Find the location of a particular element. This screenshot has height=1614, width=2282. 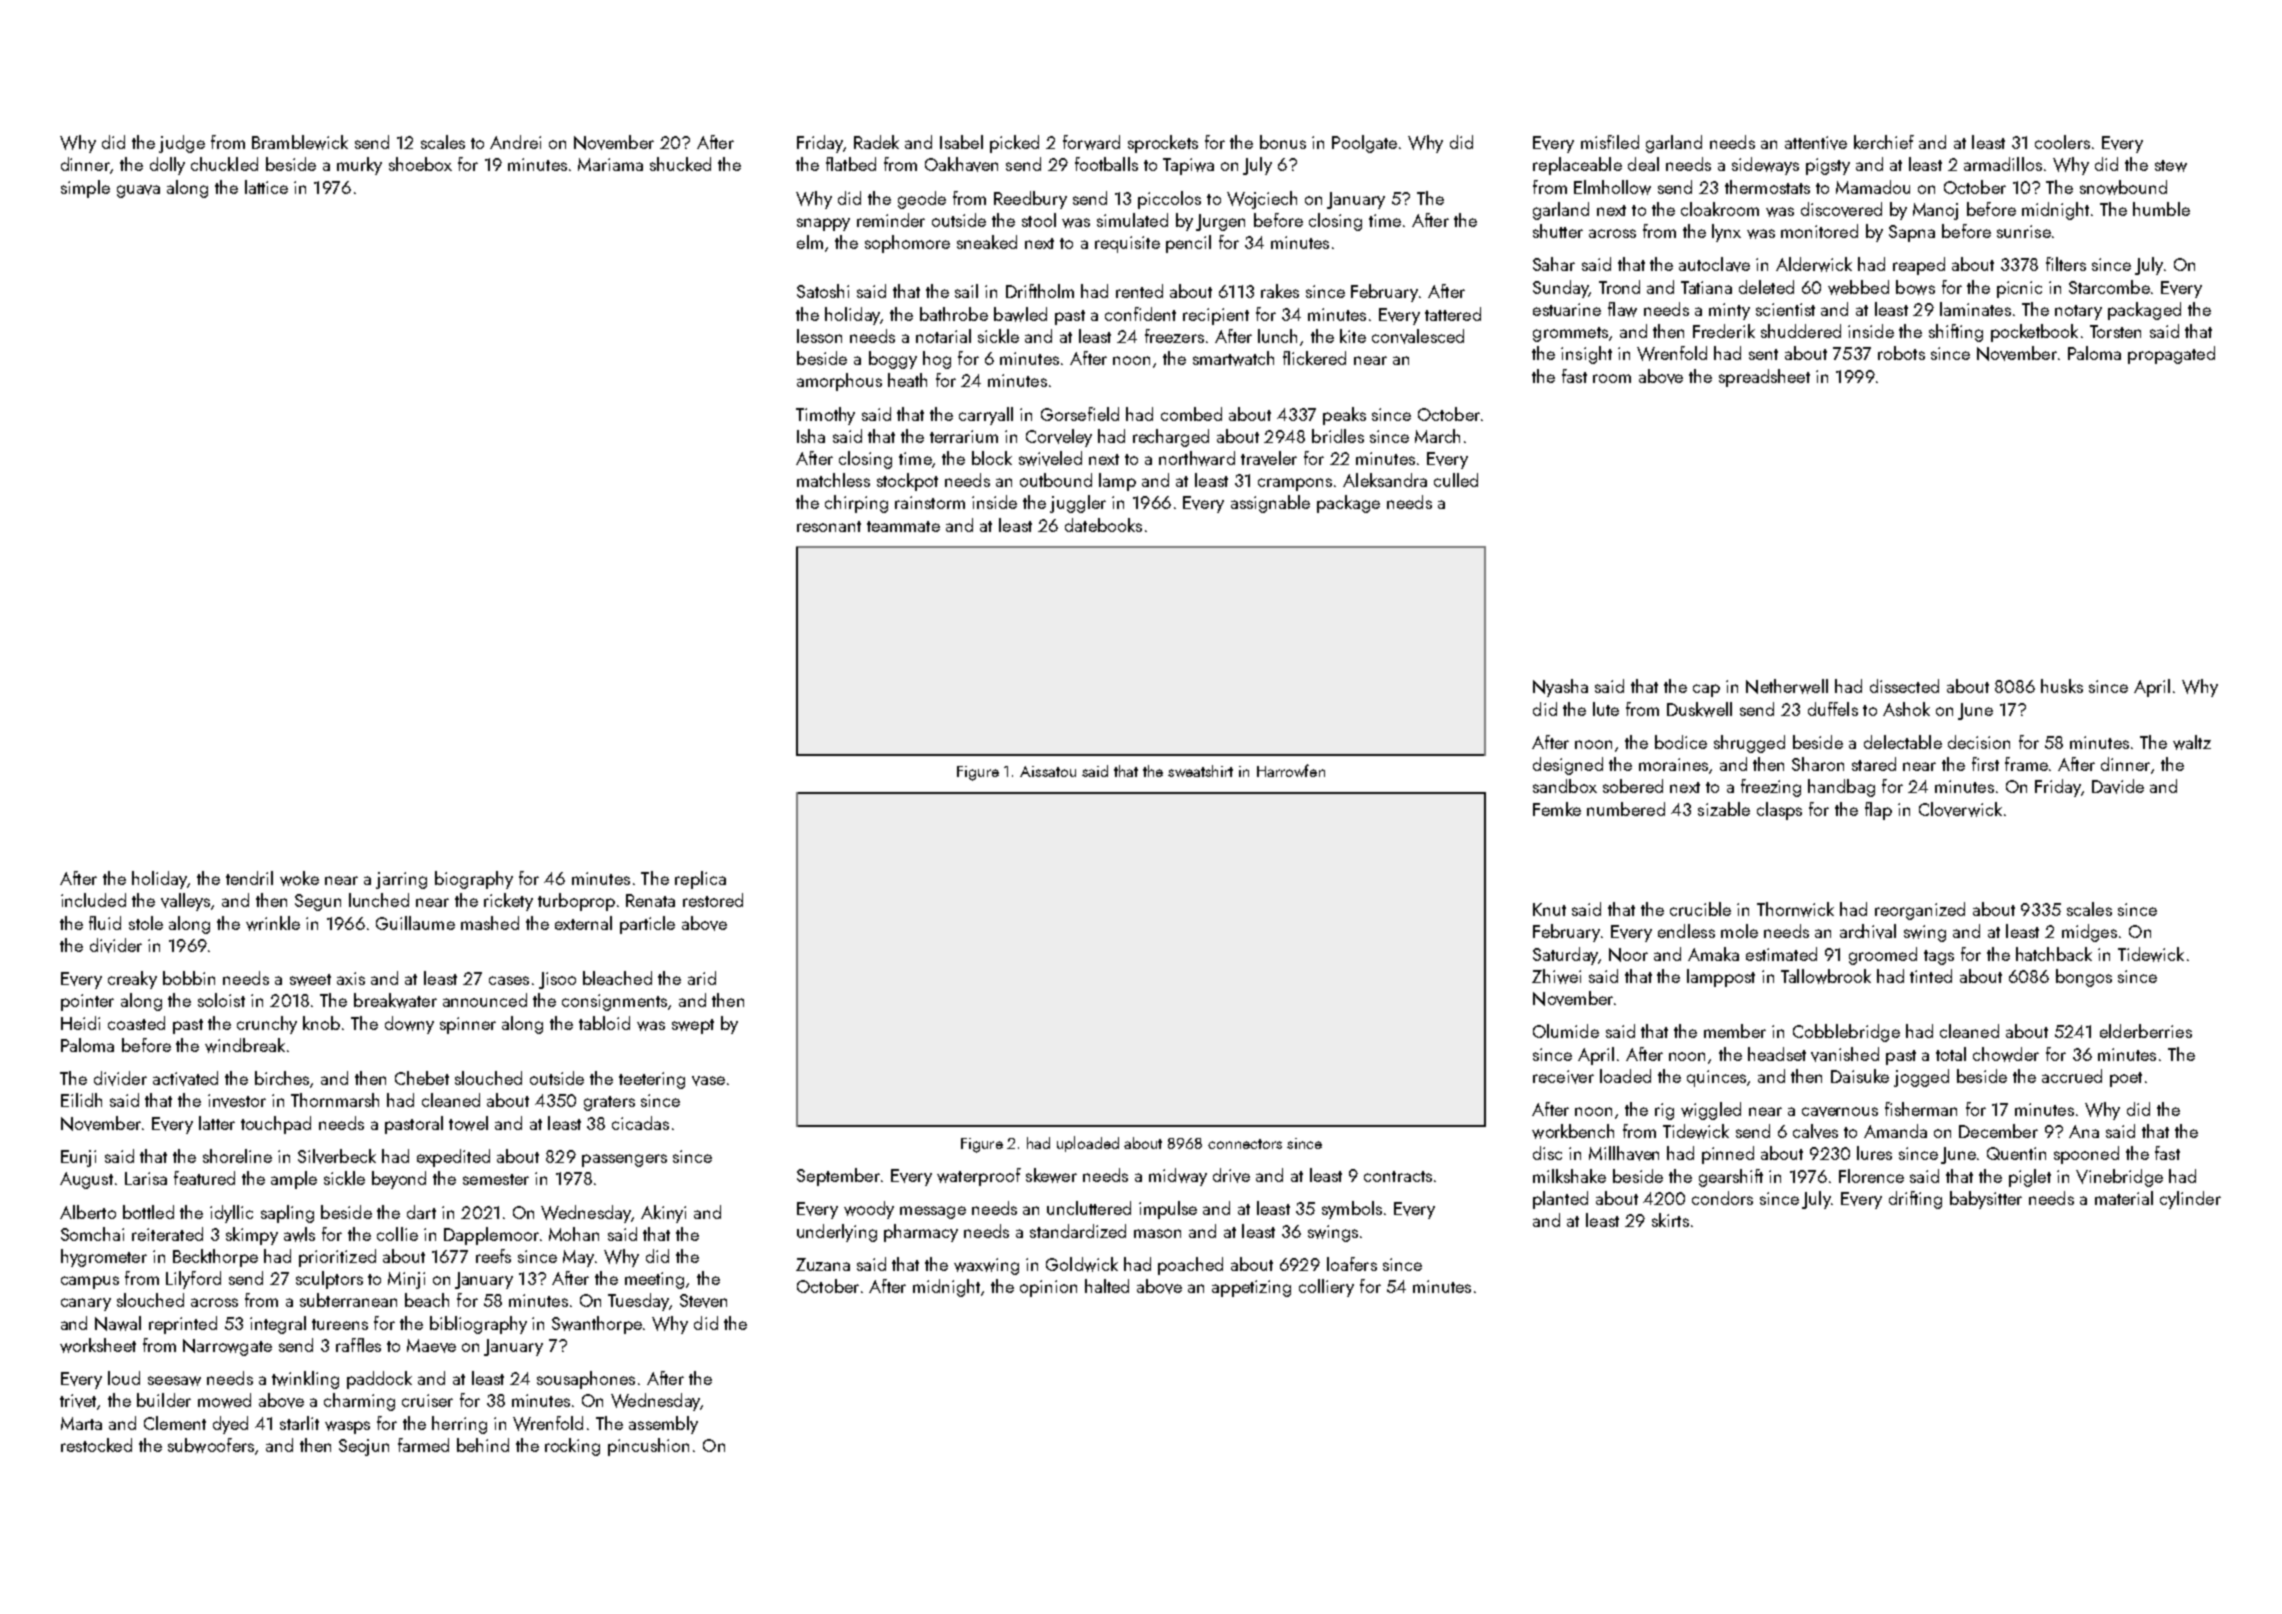

Heidi is located at coordinates (80, 1023).
